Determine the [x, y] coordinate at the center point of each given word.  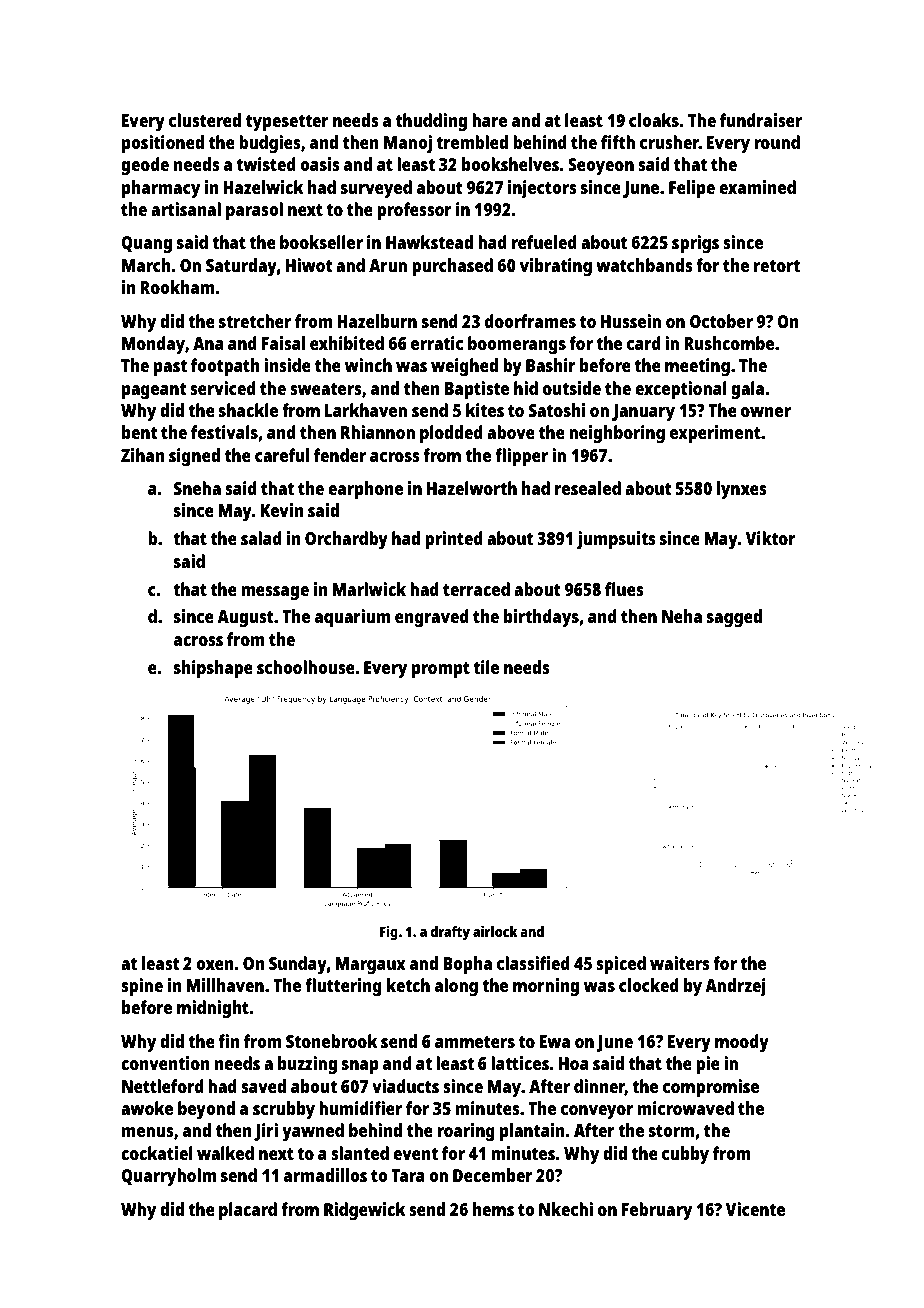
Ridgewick [365, 1211]
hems [493, 1209]
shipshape [213, 669]
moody [742, 1043]
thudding [431, 122]
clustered [205, 120]
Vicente [755, 1209]
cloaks [654, 120]
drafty [450, 933]
